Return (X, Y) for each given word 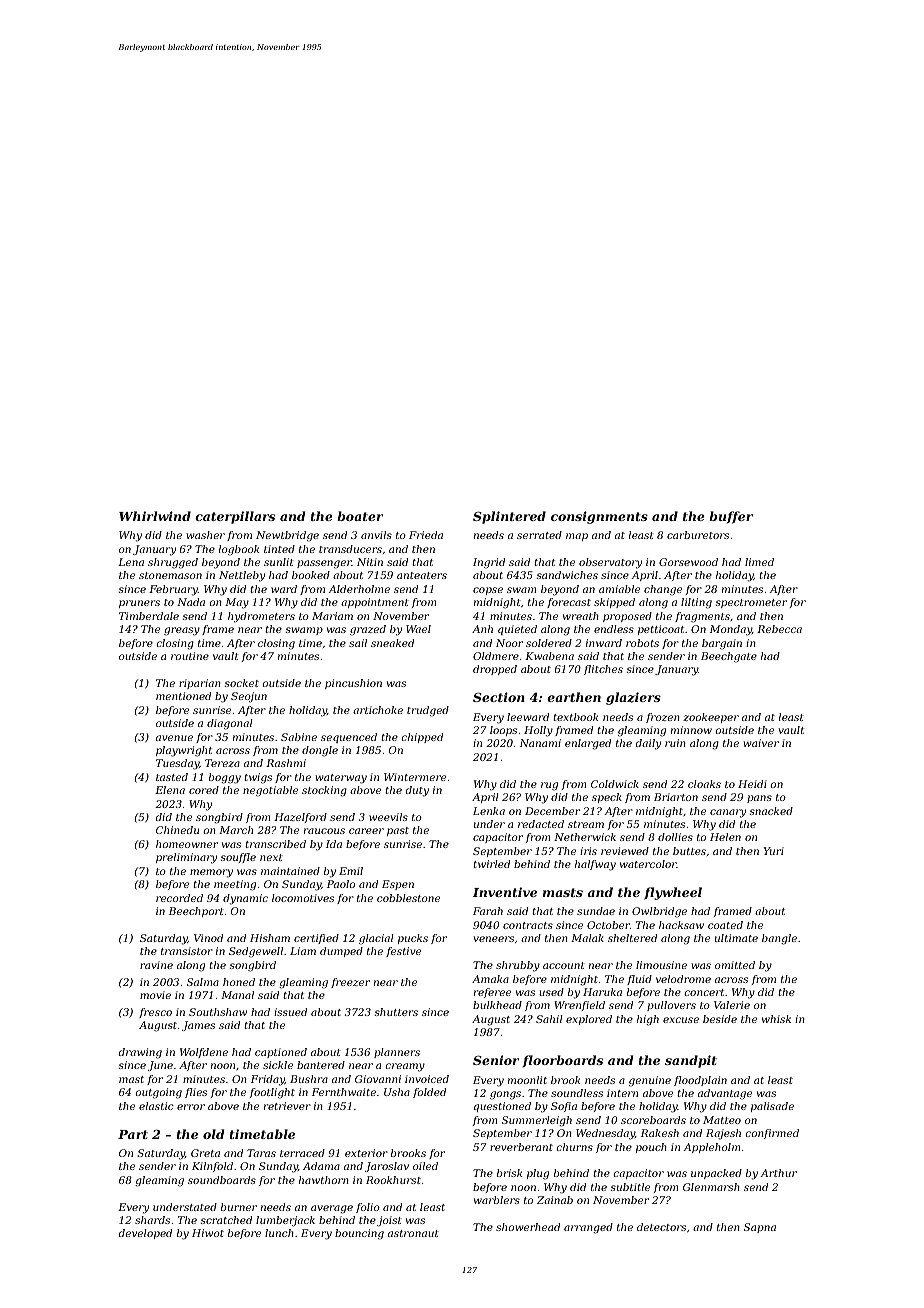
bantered (321, 1065)
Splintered (509, 517)
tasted (172, 777)
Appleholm (711, 1148)
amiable (619, 589)
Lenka (489, 811)
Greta (205, 1153)
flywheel (673, 893)
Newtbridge (287, 536)
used (551, 992)
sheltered (632, 938)
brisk (509, 1173)
